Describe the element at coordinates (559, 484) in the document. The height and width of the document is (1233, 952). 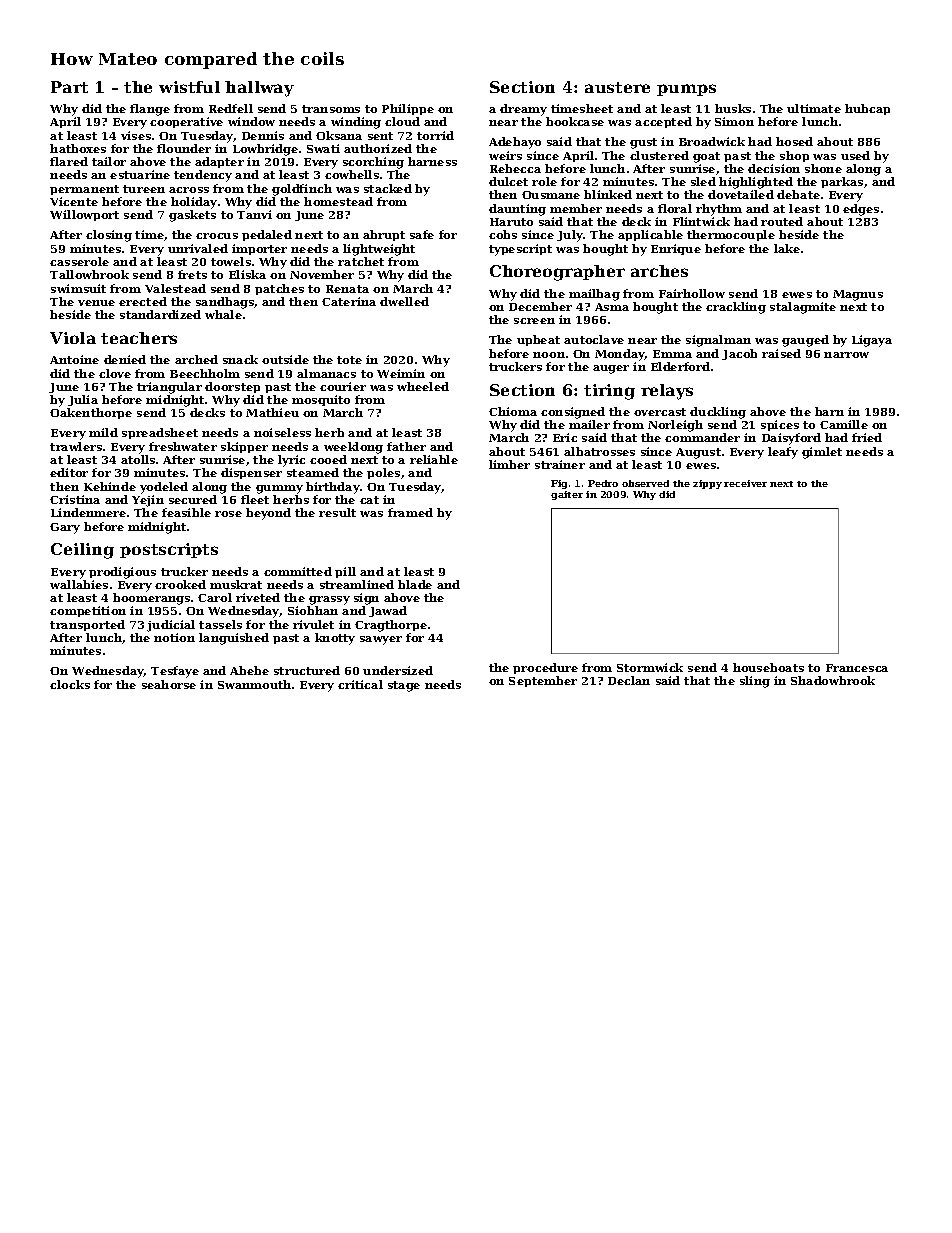
I see `Fig` at that location.
